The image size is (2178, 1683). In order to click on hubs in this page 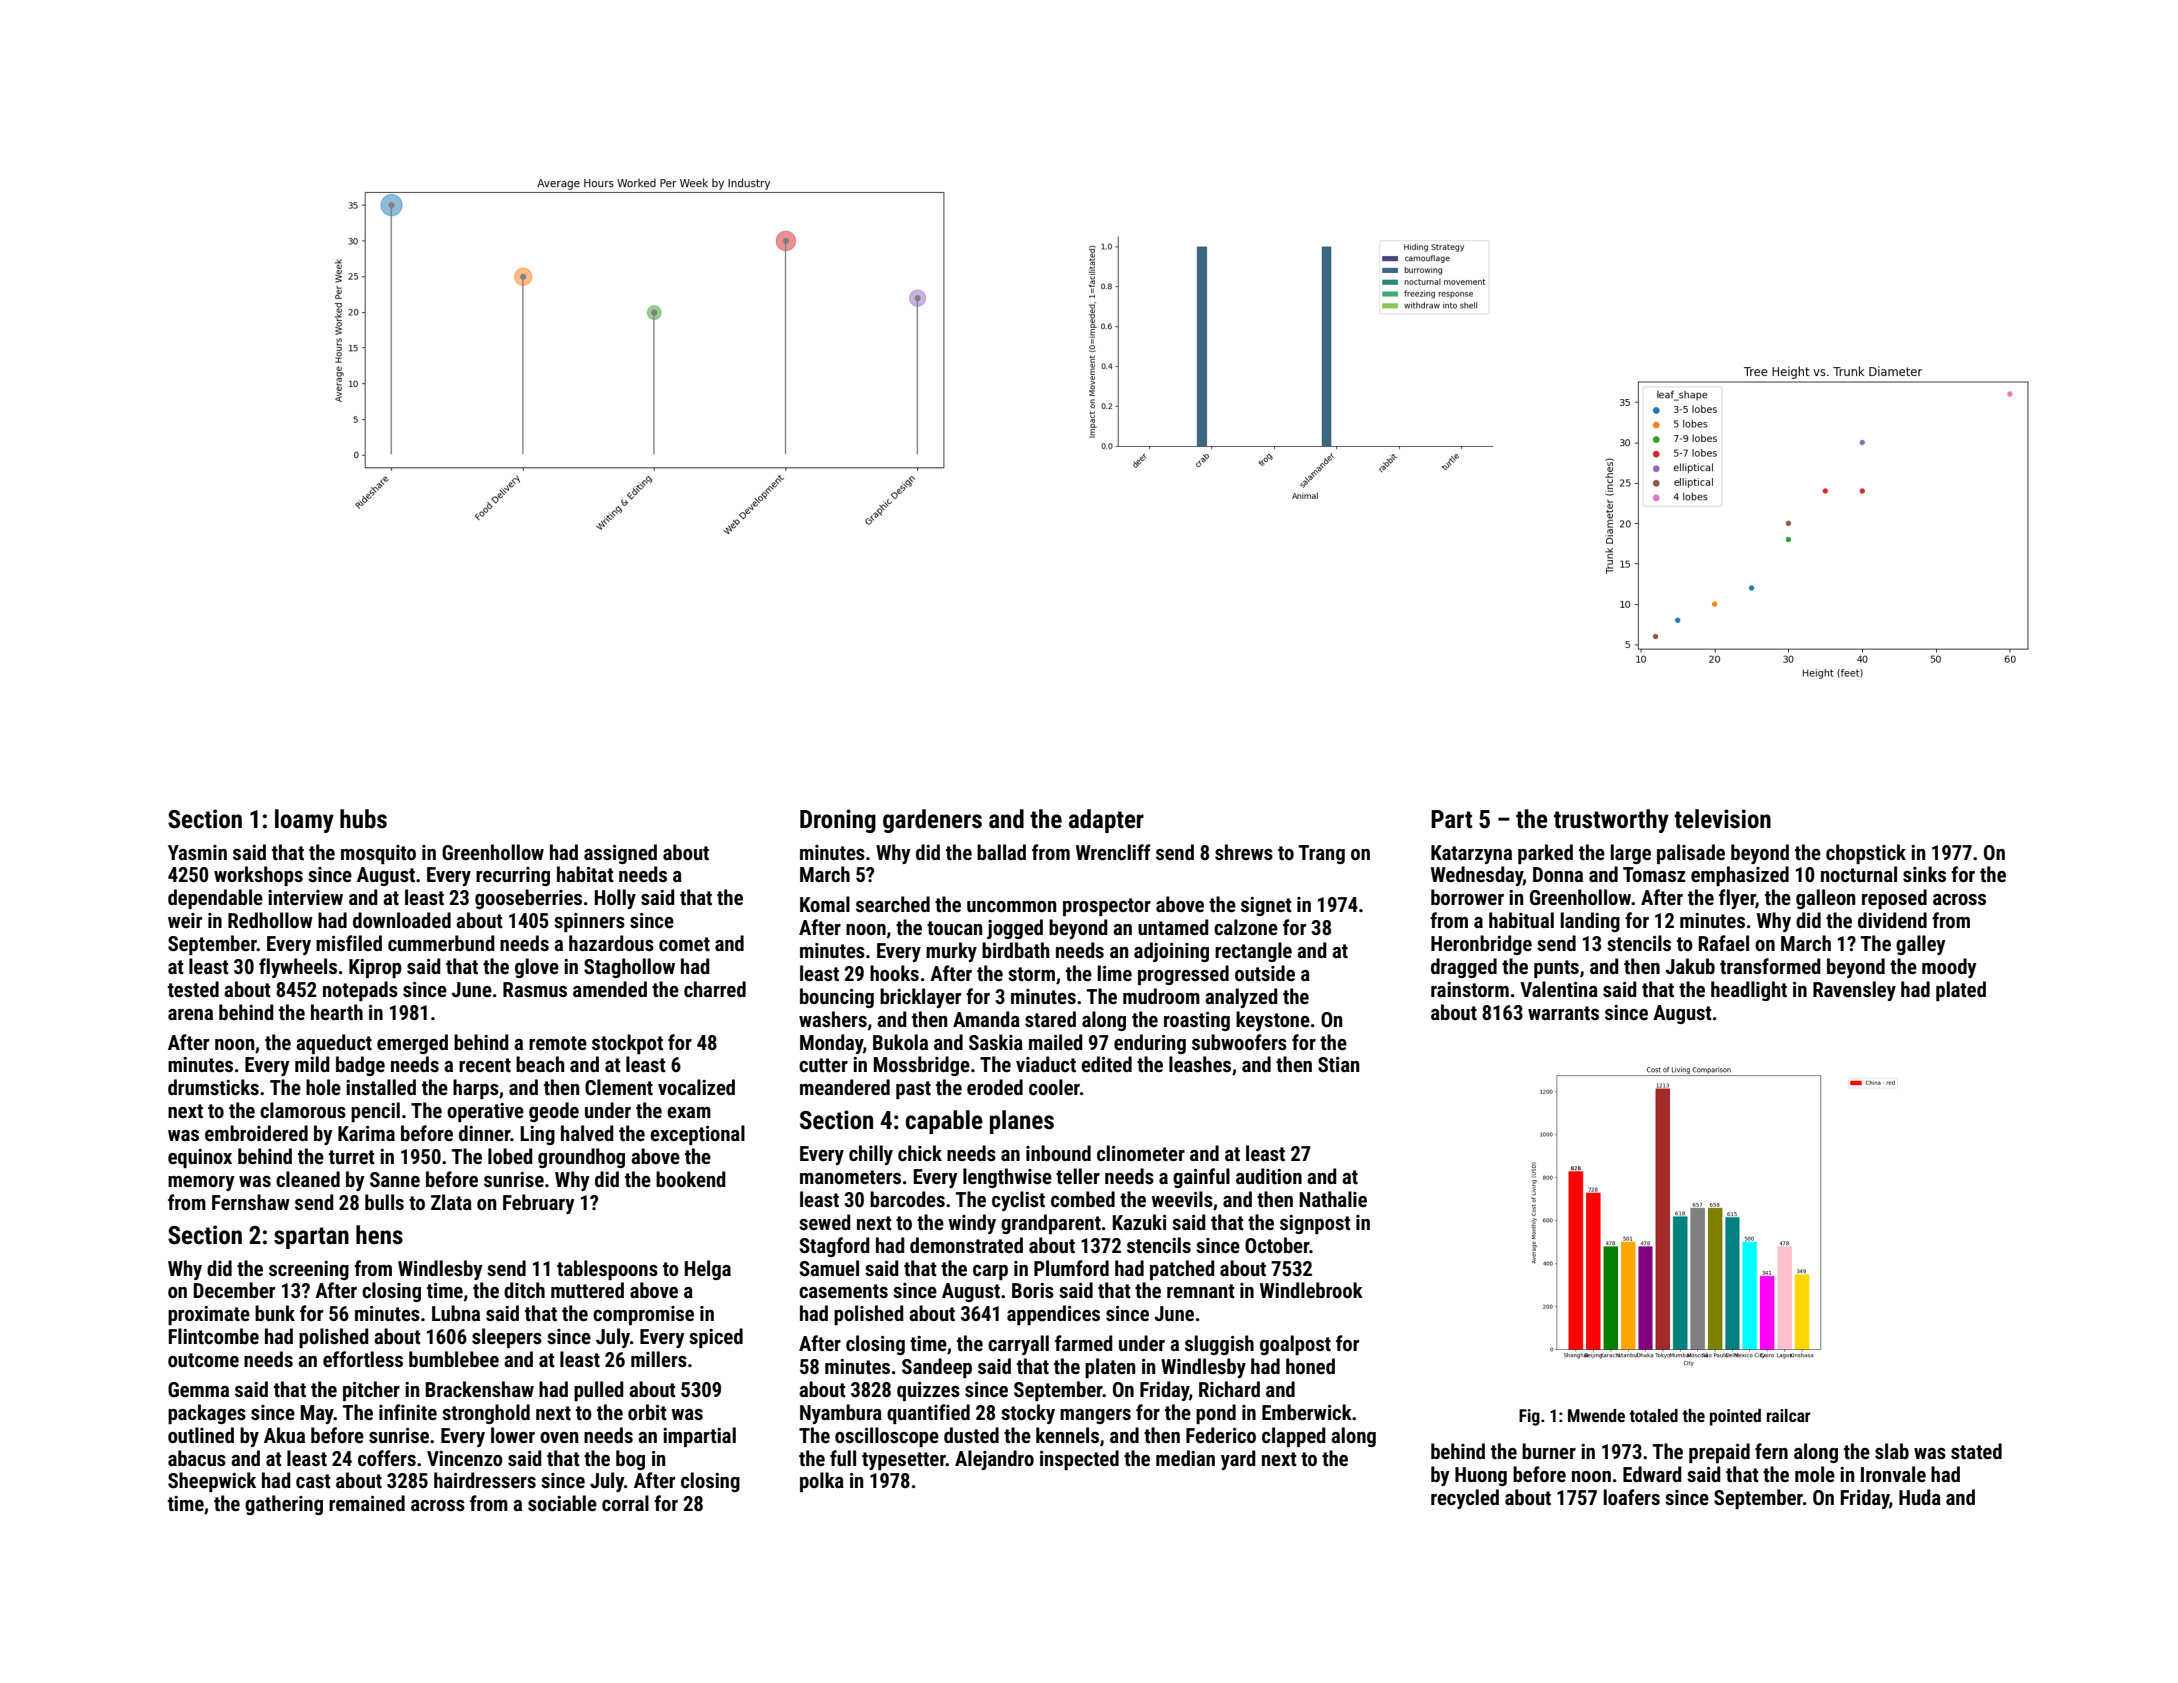, I will do `click(363, 819)`.
